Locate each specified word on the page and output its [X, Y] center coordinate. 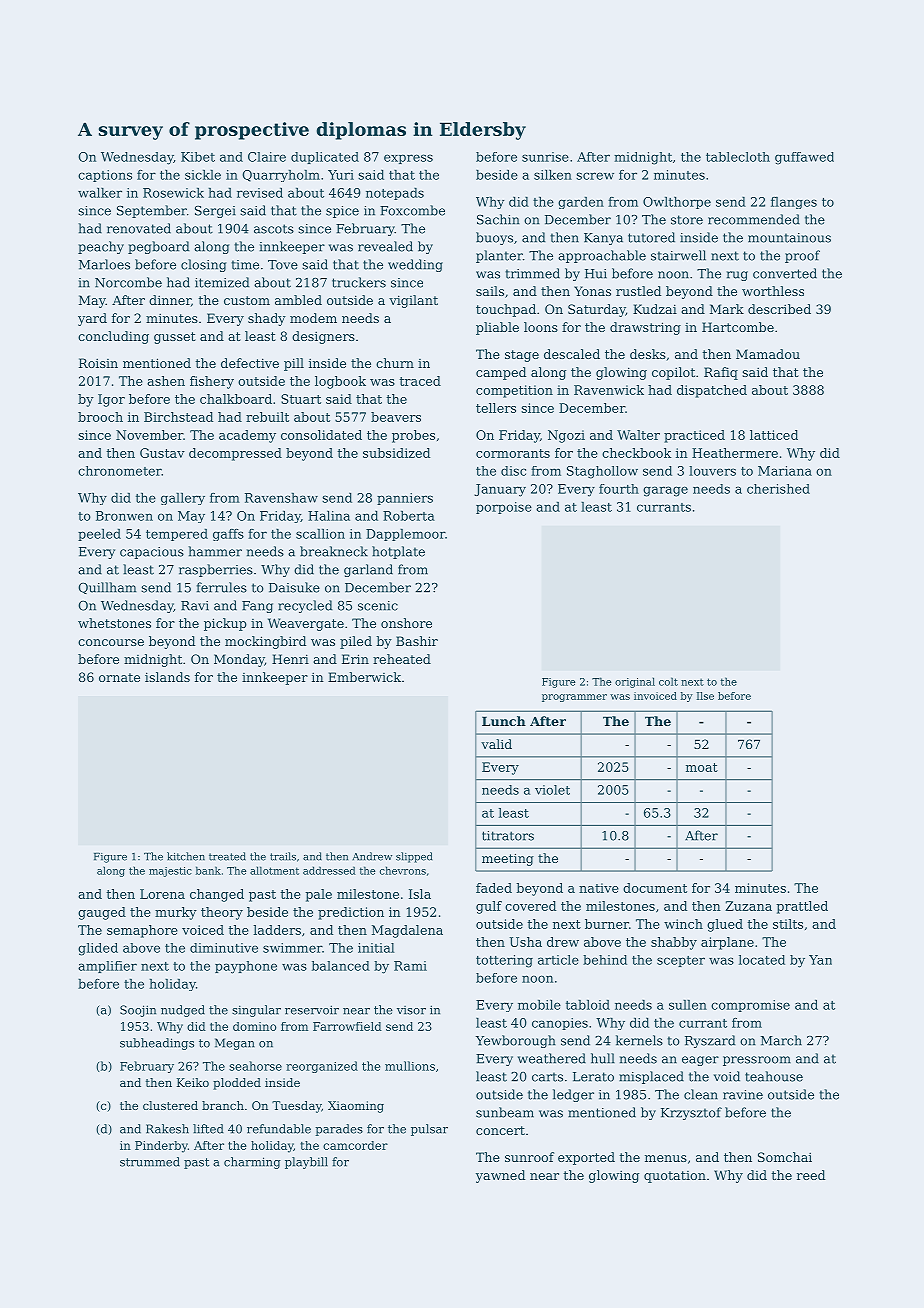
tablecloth [738, 157]
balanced [341, 966]
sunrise [545, 157]
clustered [170, 1105]
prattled [802, 907]
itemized [222, 282]
